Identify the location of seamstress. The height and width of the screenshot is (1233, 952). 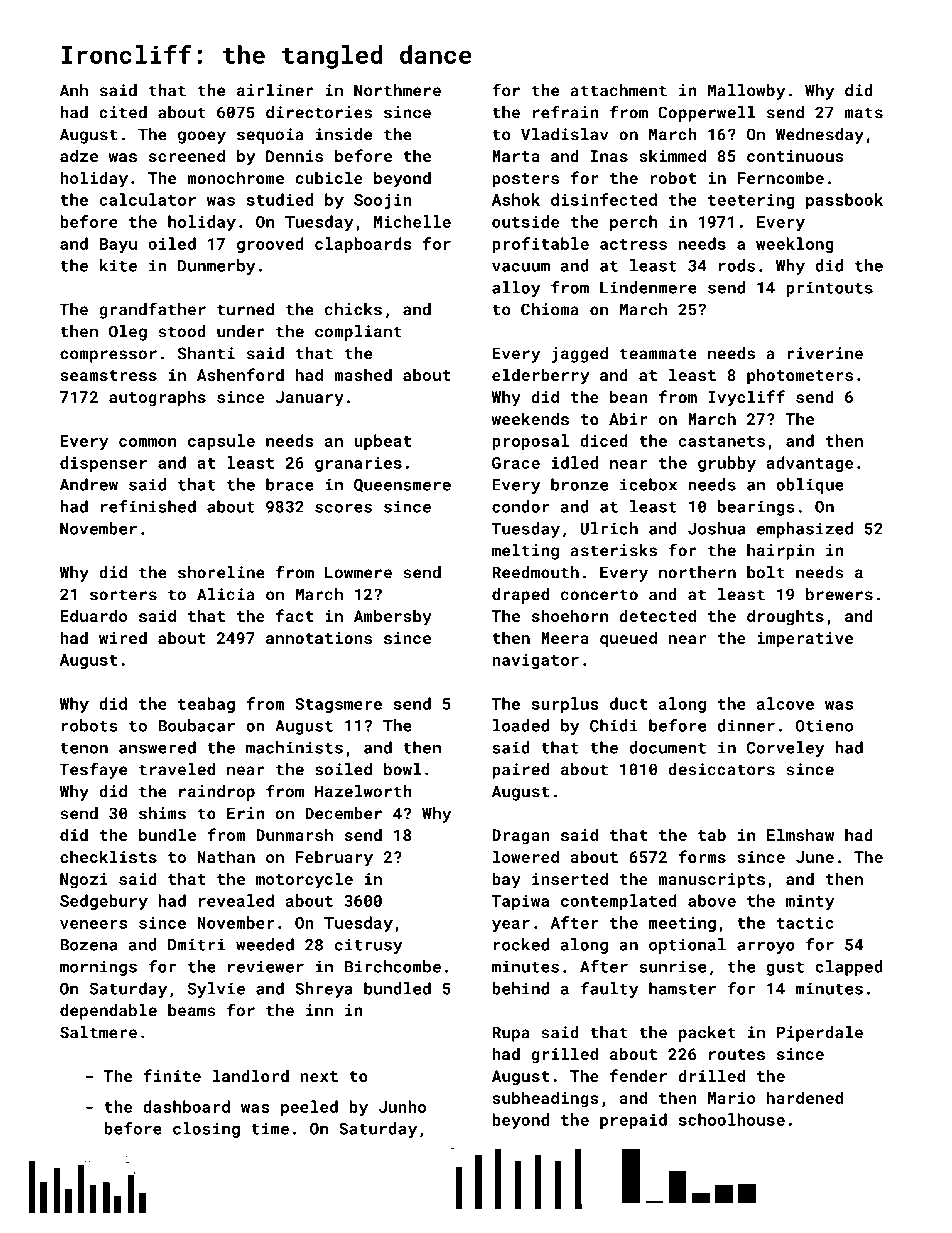
(108, 375).
